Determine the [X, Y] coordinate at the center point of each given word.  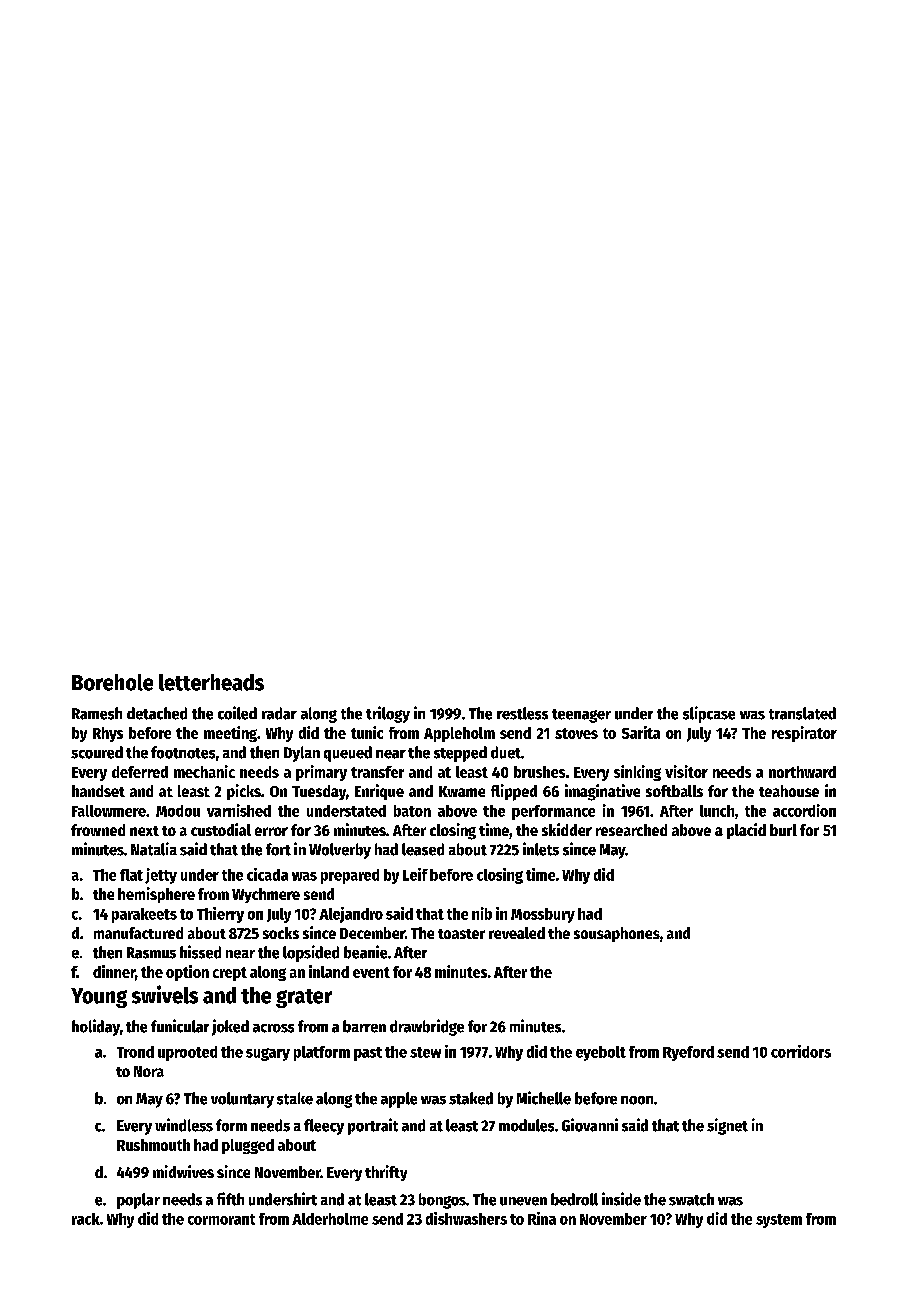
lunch [717, 811]
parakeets [144, 915]
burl [783, 830]
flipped [514, 792]
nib [482, 913]
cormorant [221, 1219]
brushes [539, 772]
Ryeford [688, 1053]
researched [631, 830]
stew [425, 1052]
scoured [97, 752]
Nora [149, 1071]
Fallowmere [109, 811]
